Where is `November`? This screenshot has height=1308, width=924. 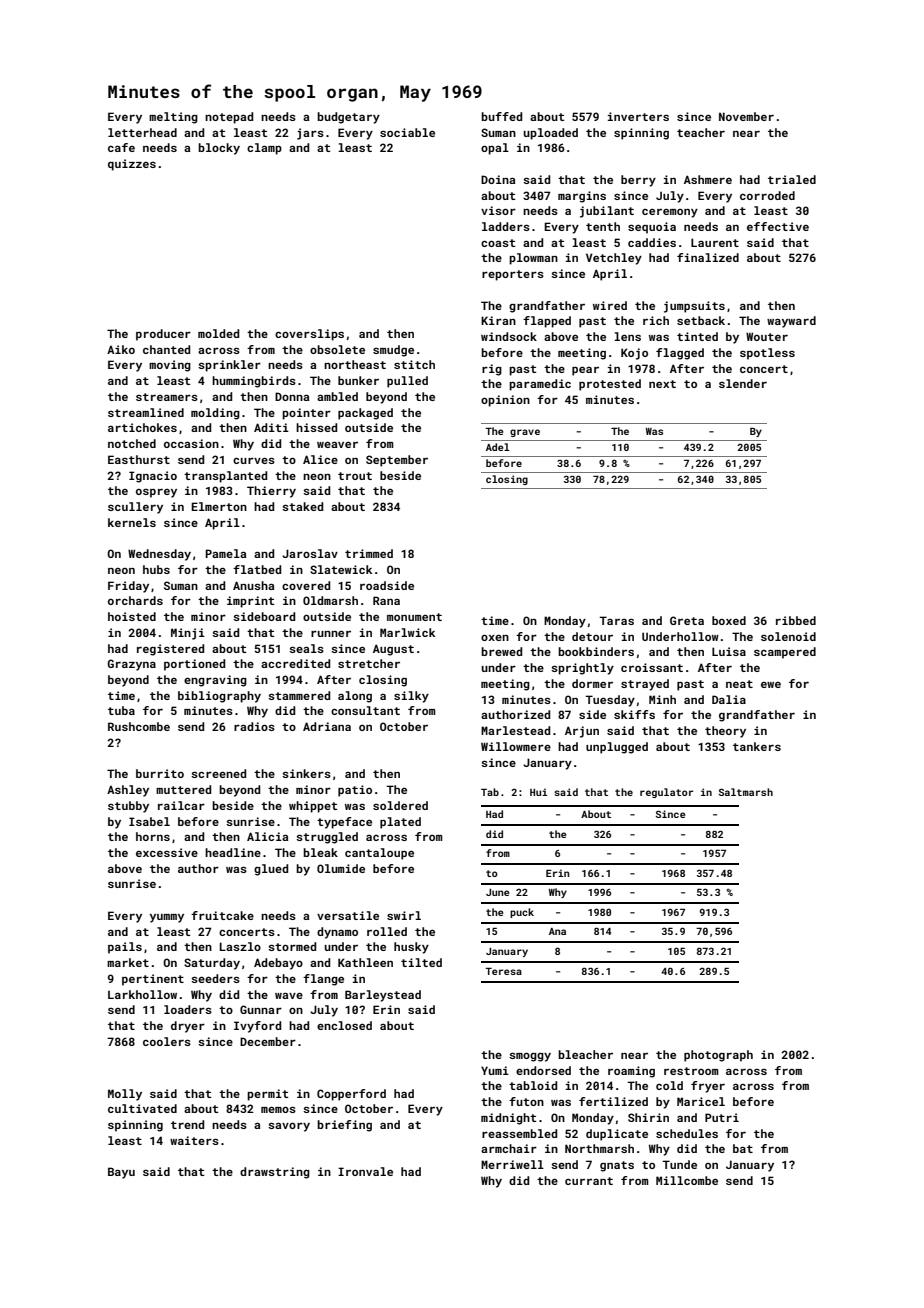 November is located at coordinates (746, 116).
